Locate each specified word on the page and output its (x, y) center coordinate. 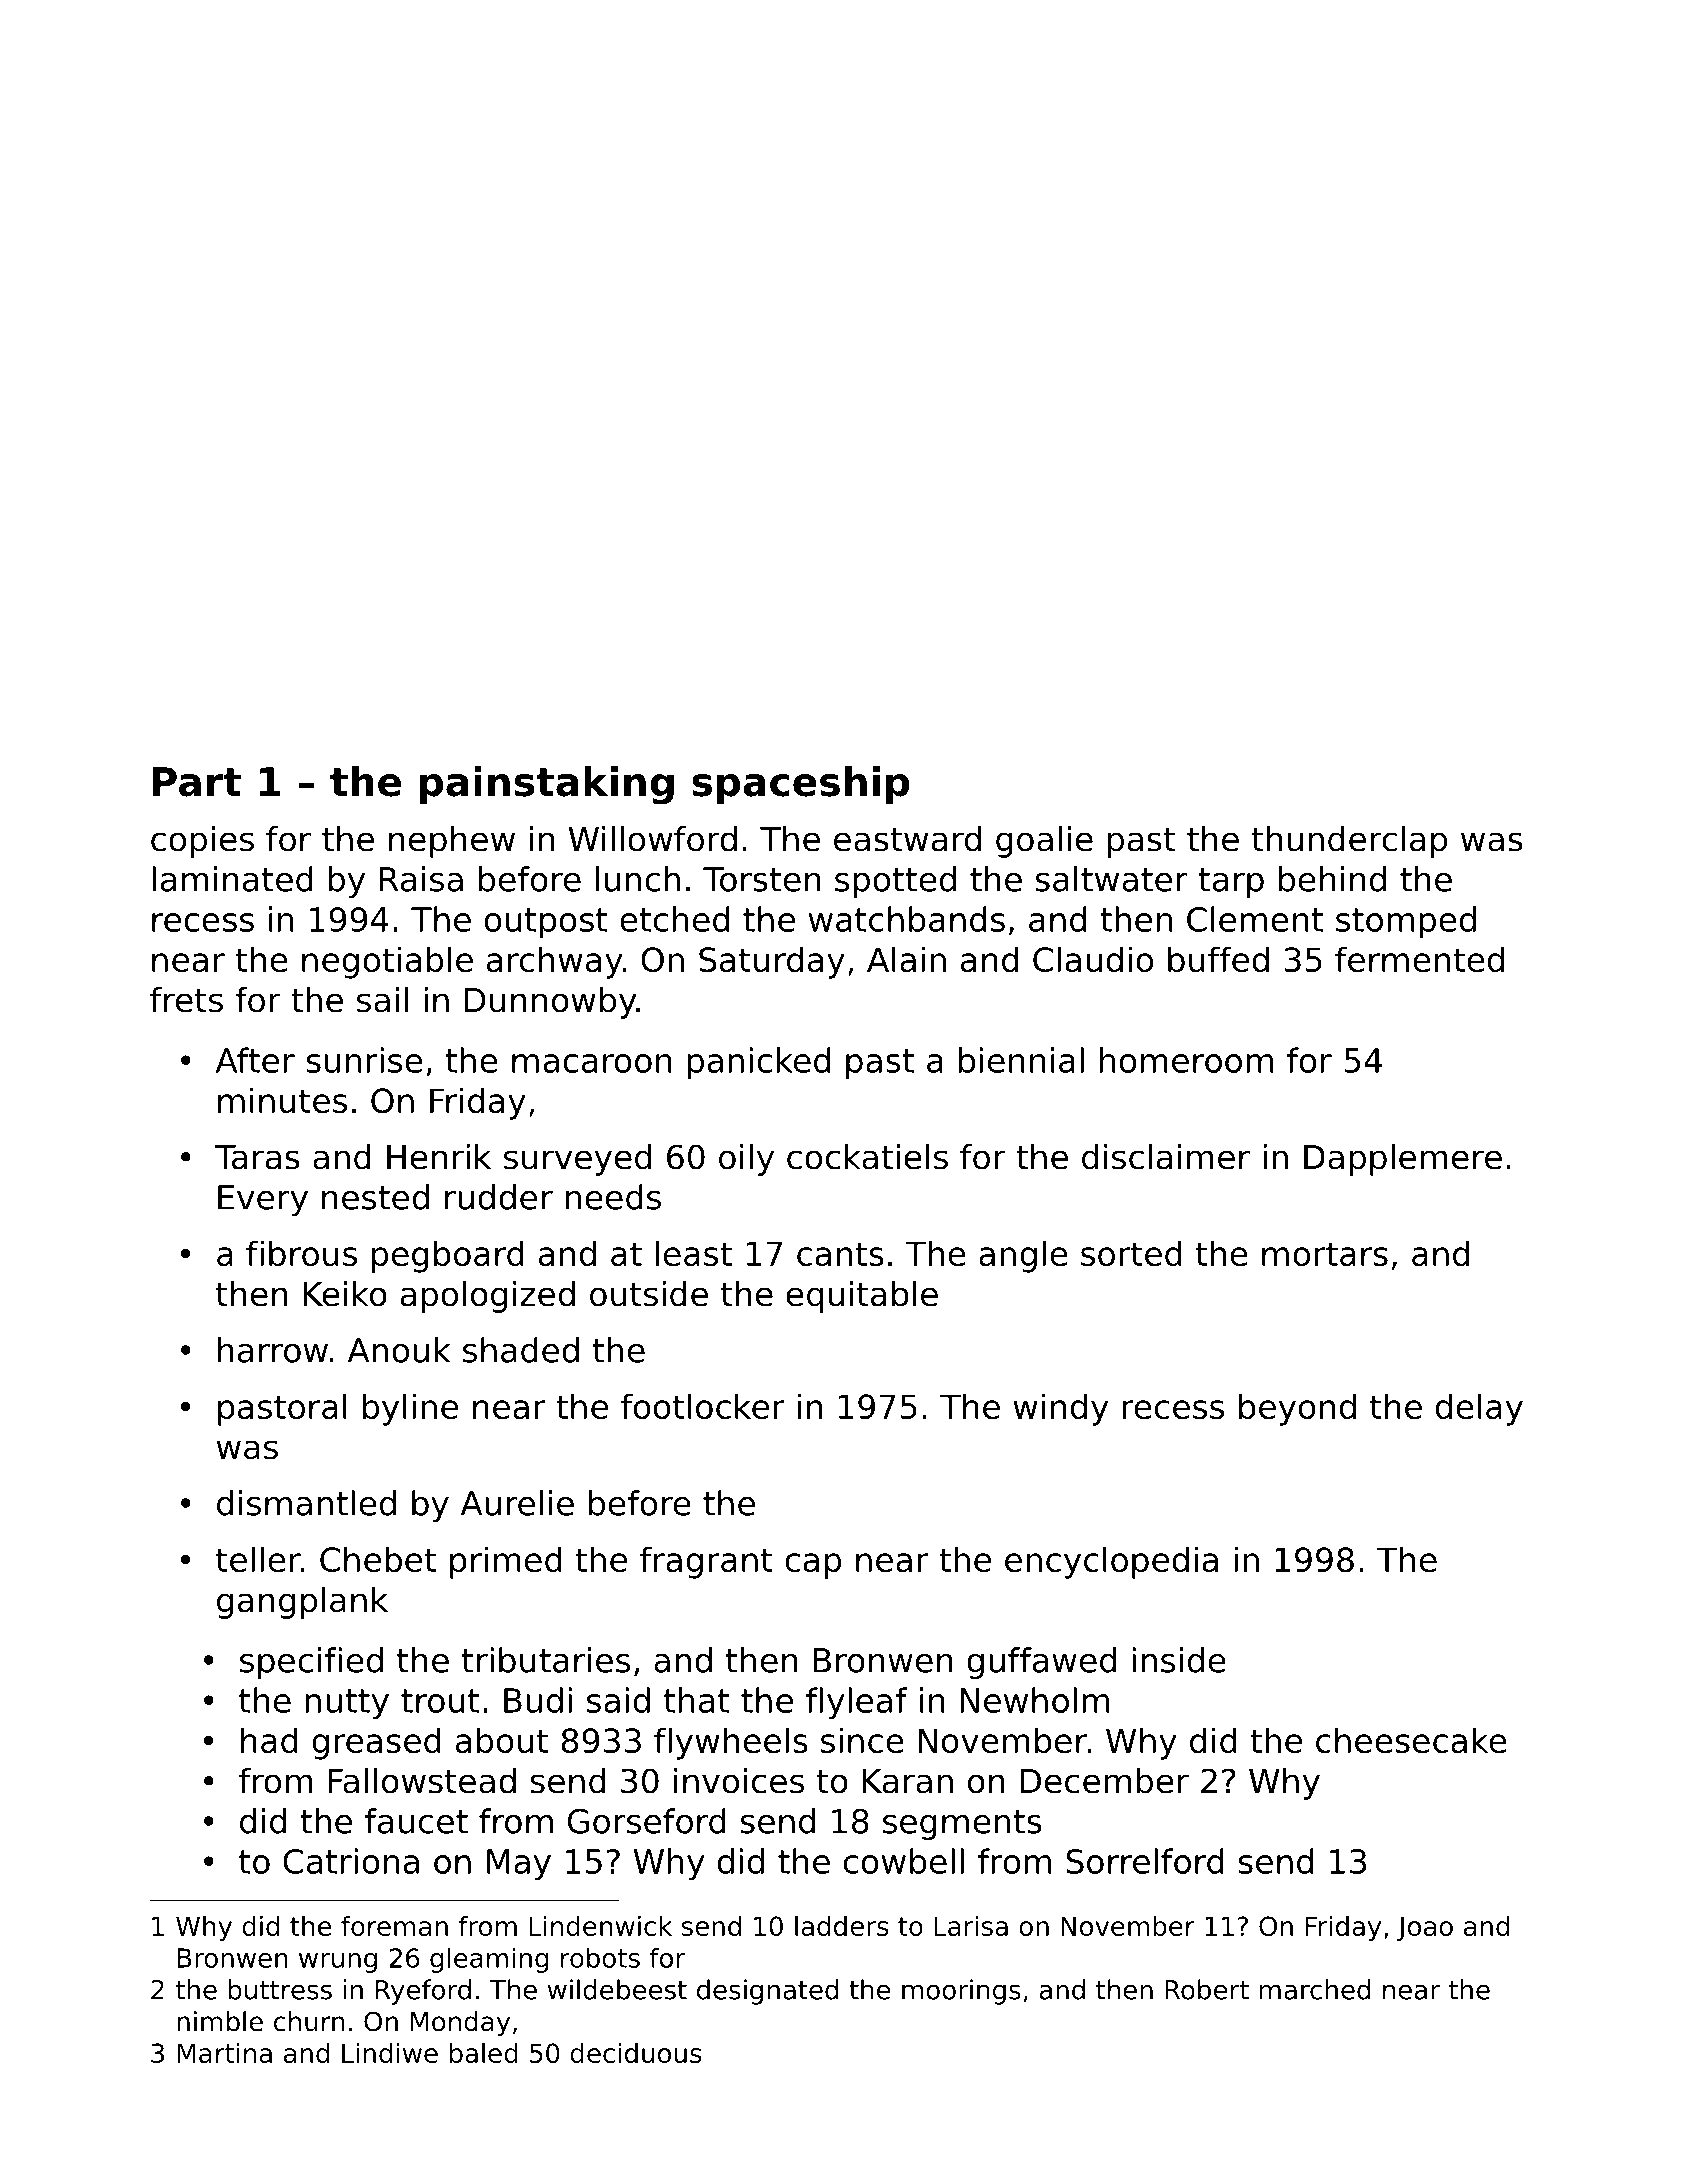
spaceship (801, 785)
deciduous (636, 2053)
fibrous (301, 1253)
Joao (1425, 1928)
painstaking (547, 785)
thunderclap (1349, 842)
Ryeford (423, 1992)
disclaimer (1166, 1157)
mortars (1325, 1254)
